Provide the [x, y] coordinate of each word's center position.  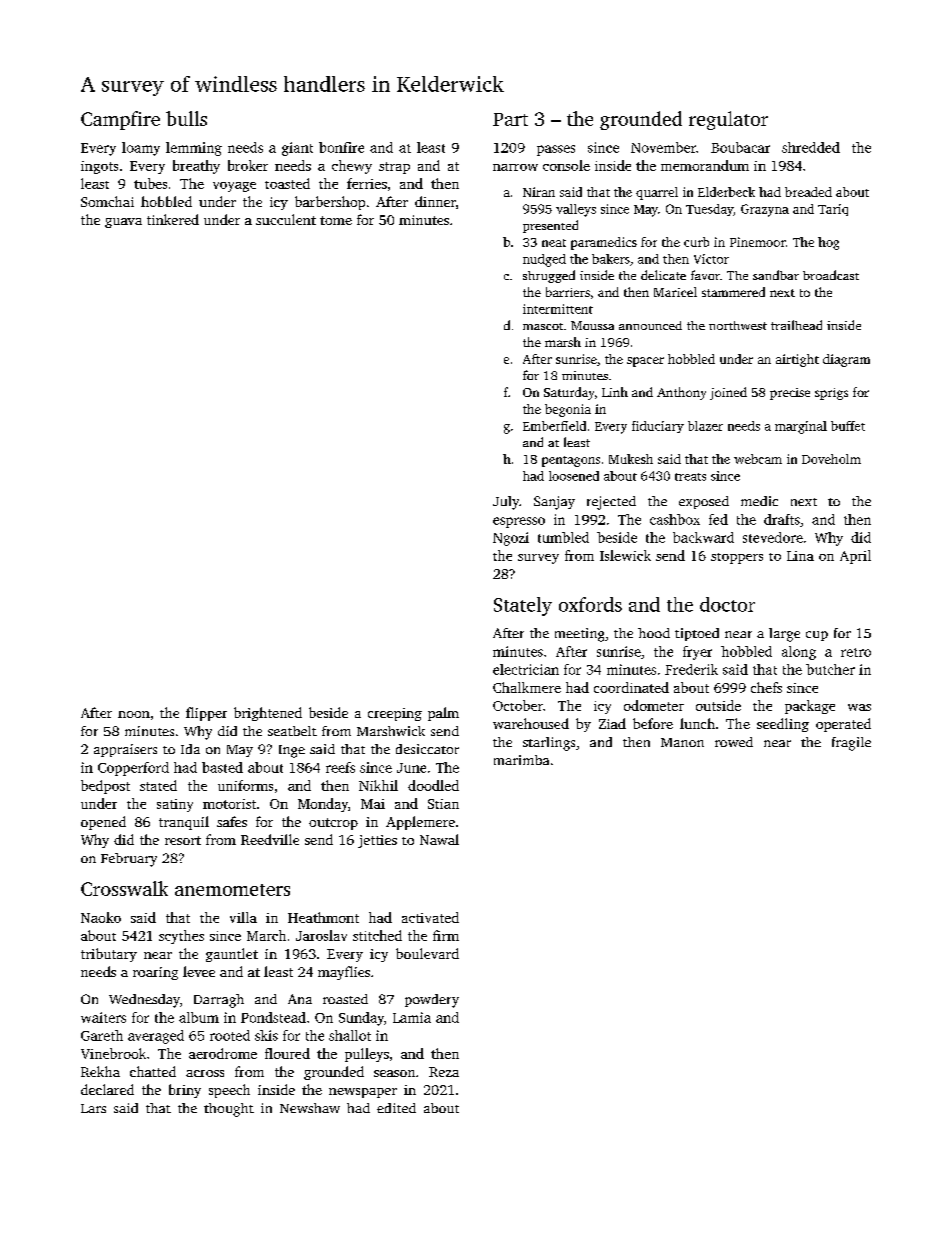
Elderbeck [726, 192]
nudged [544, 260]
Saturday [569, 393]
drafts [782, 519]
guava [123, 223]
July [506, 503]
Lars [93, 1108]
